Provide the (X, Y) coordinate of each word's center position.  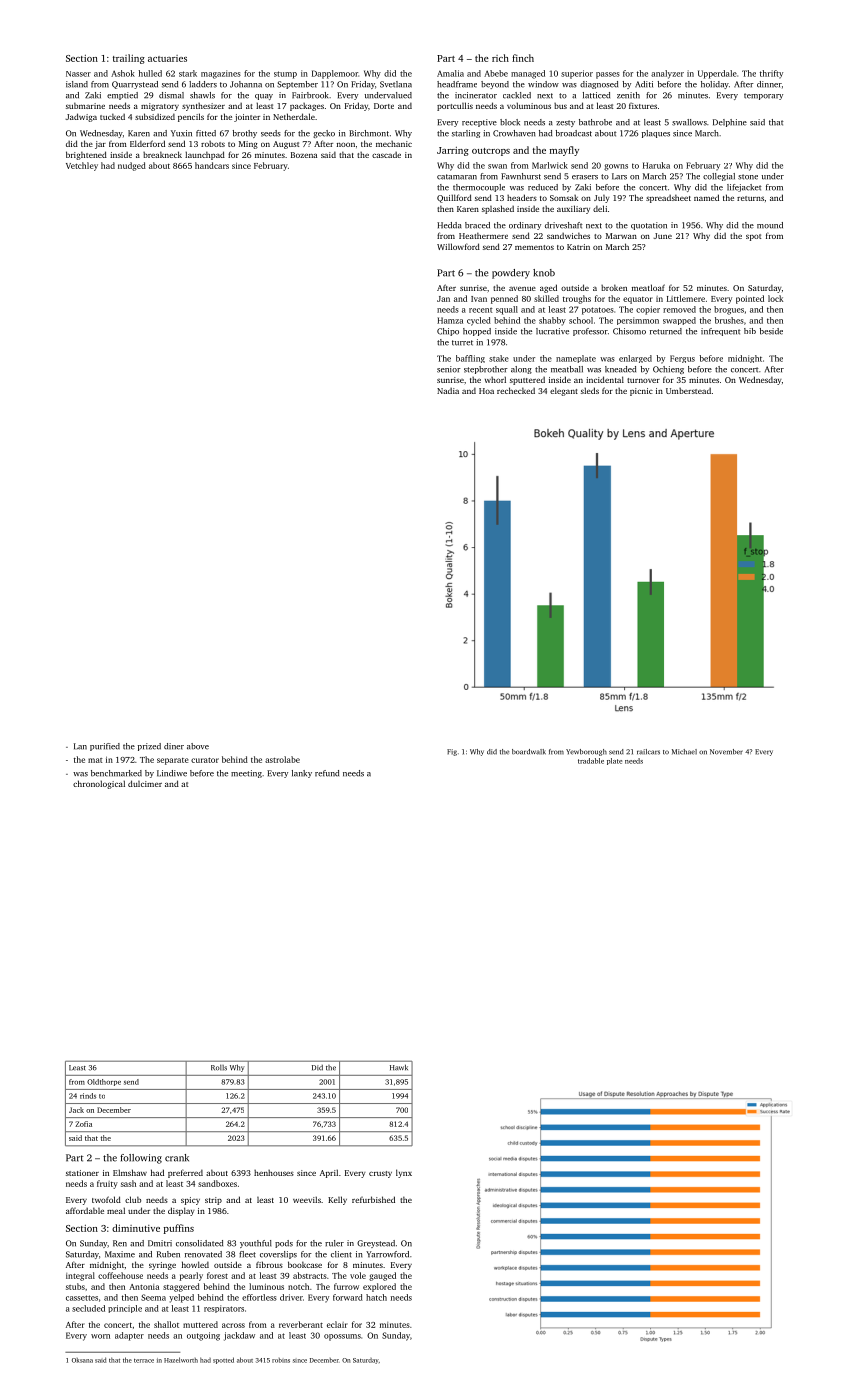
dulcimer (145, 783)
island (77, 84)
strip (213, 1201)
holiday (715, 85)
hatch (376, 1297)
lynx (404, 1173)
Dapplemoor (335, 74)
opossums (342, 1337)
